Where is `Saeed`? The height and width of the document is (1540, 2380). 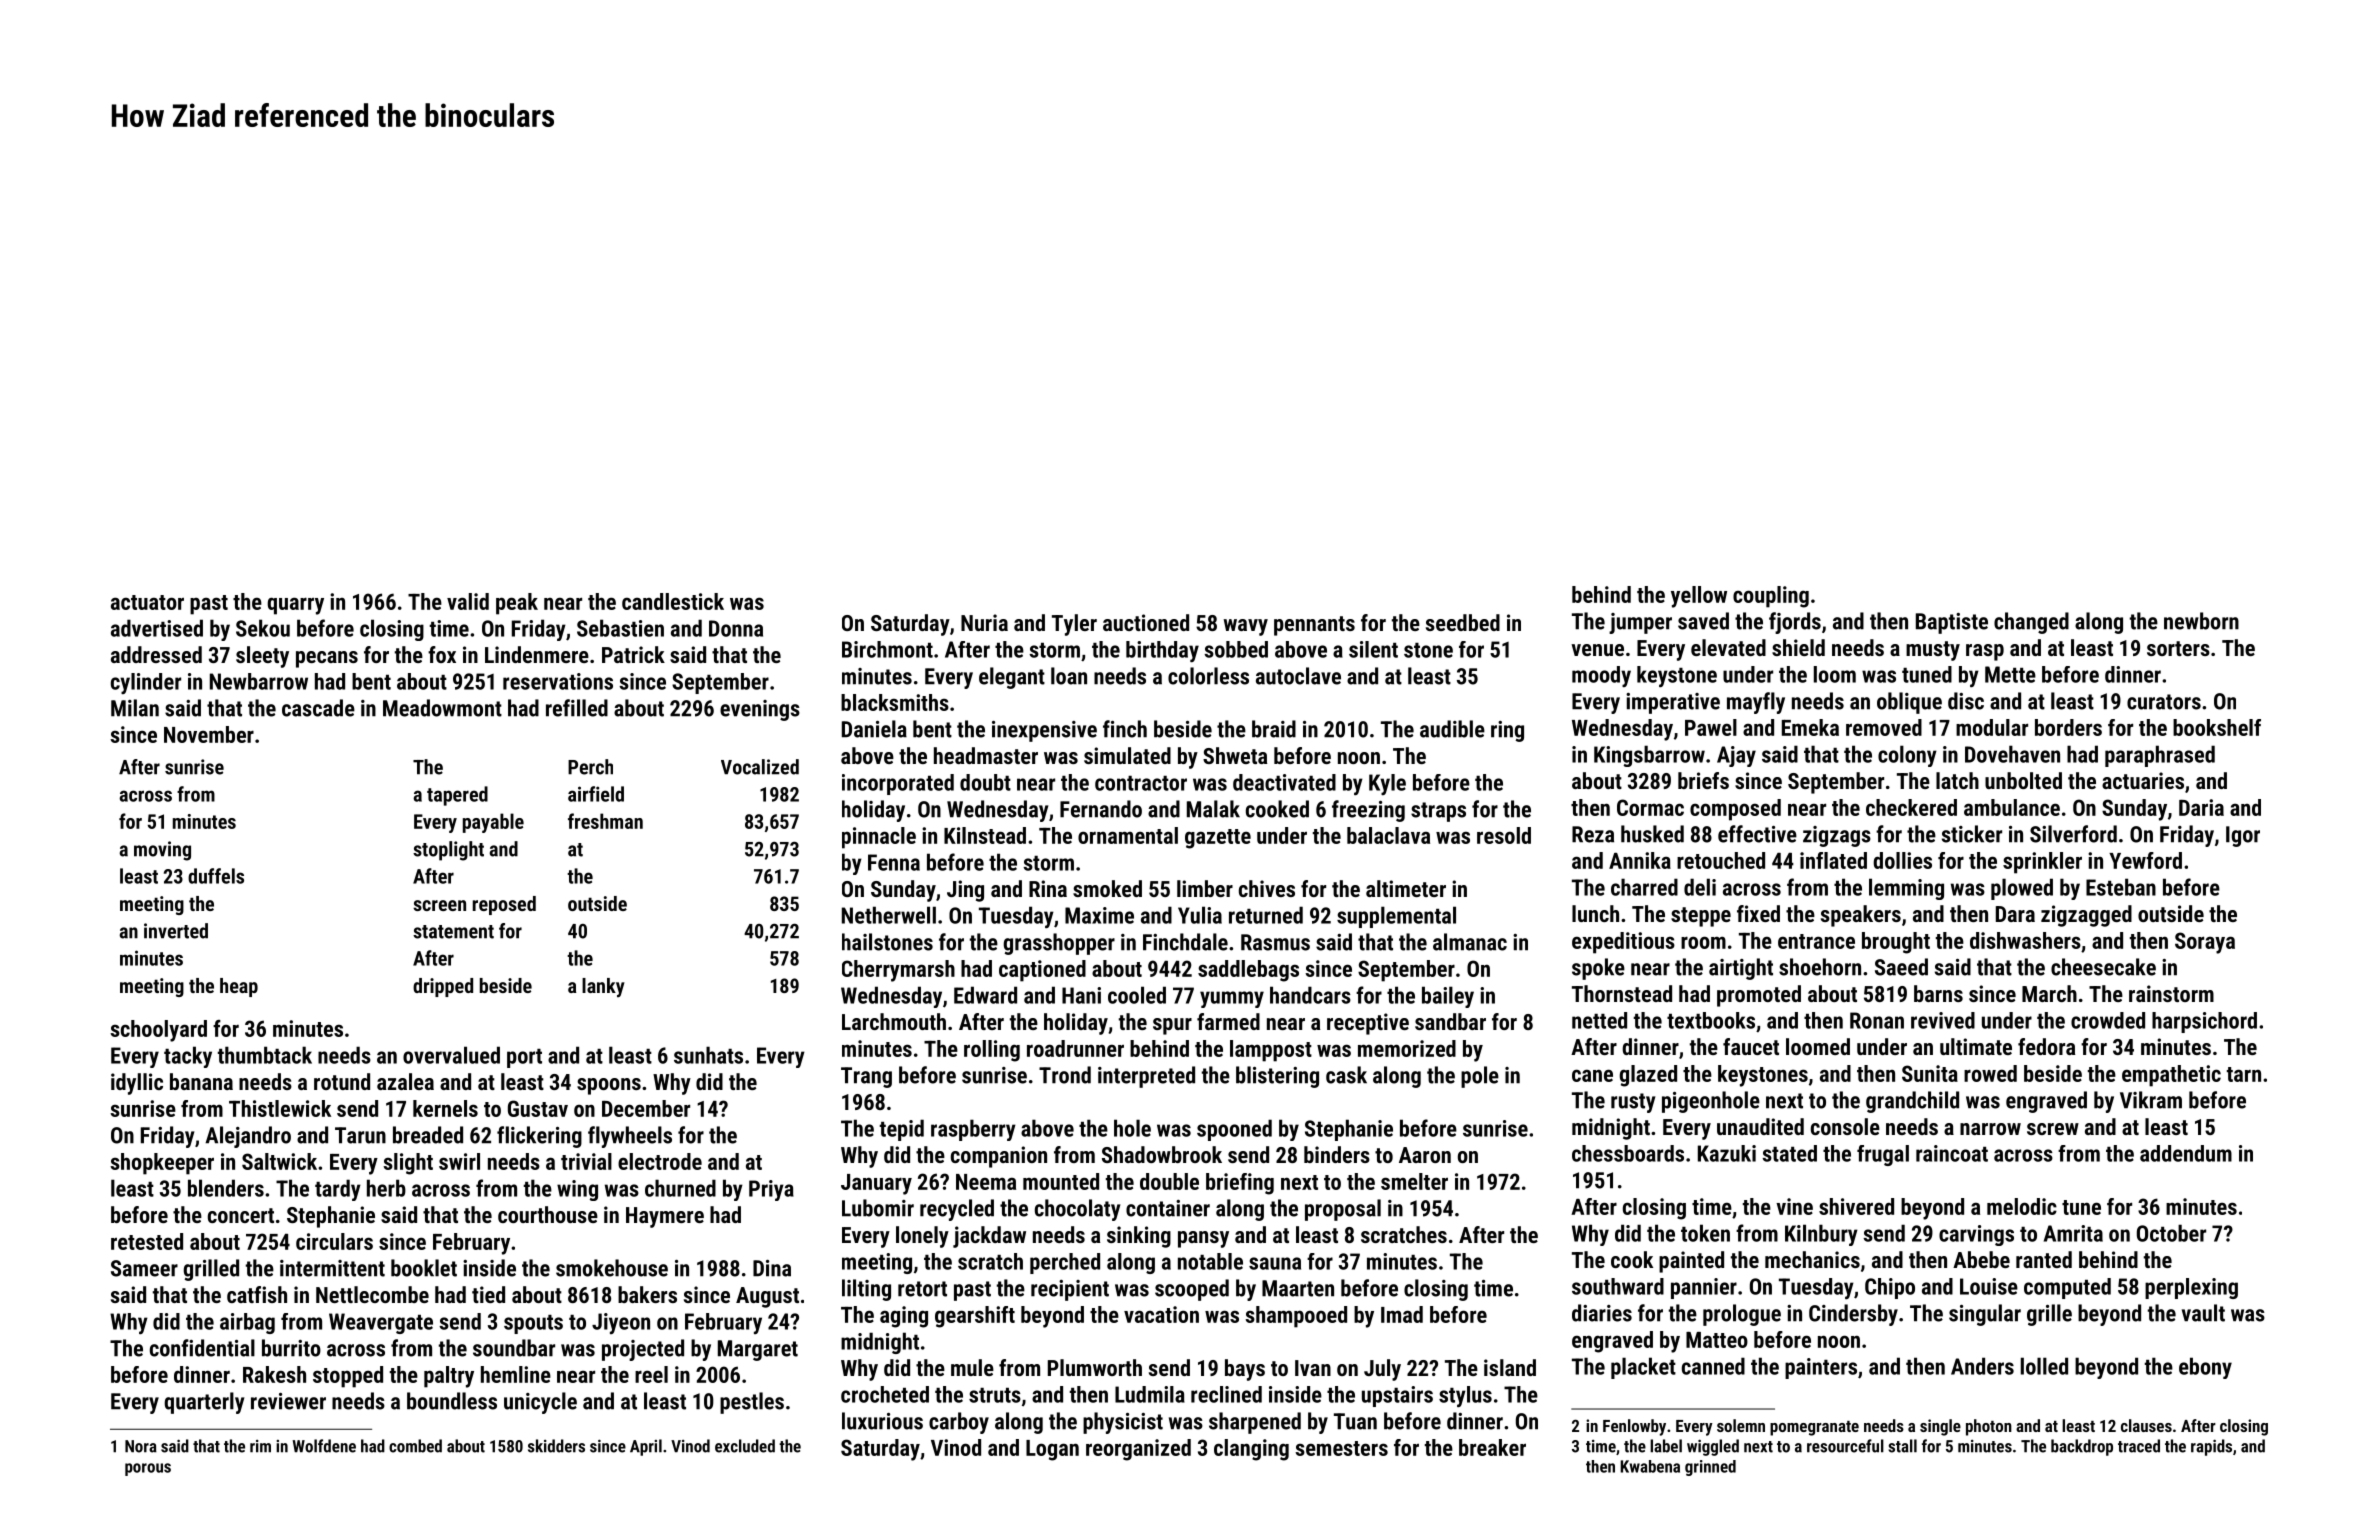 Saeed is located at coordinates (1901, 967).
